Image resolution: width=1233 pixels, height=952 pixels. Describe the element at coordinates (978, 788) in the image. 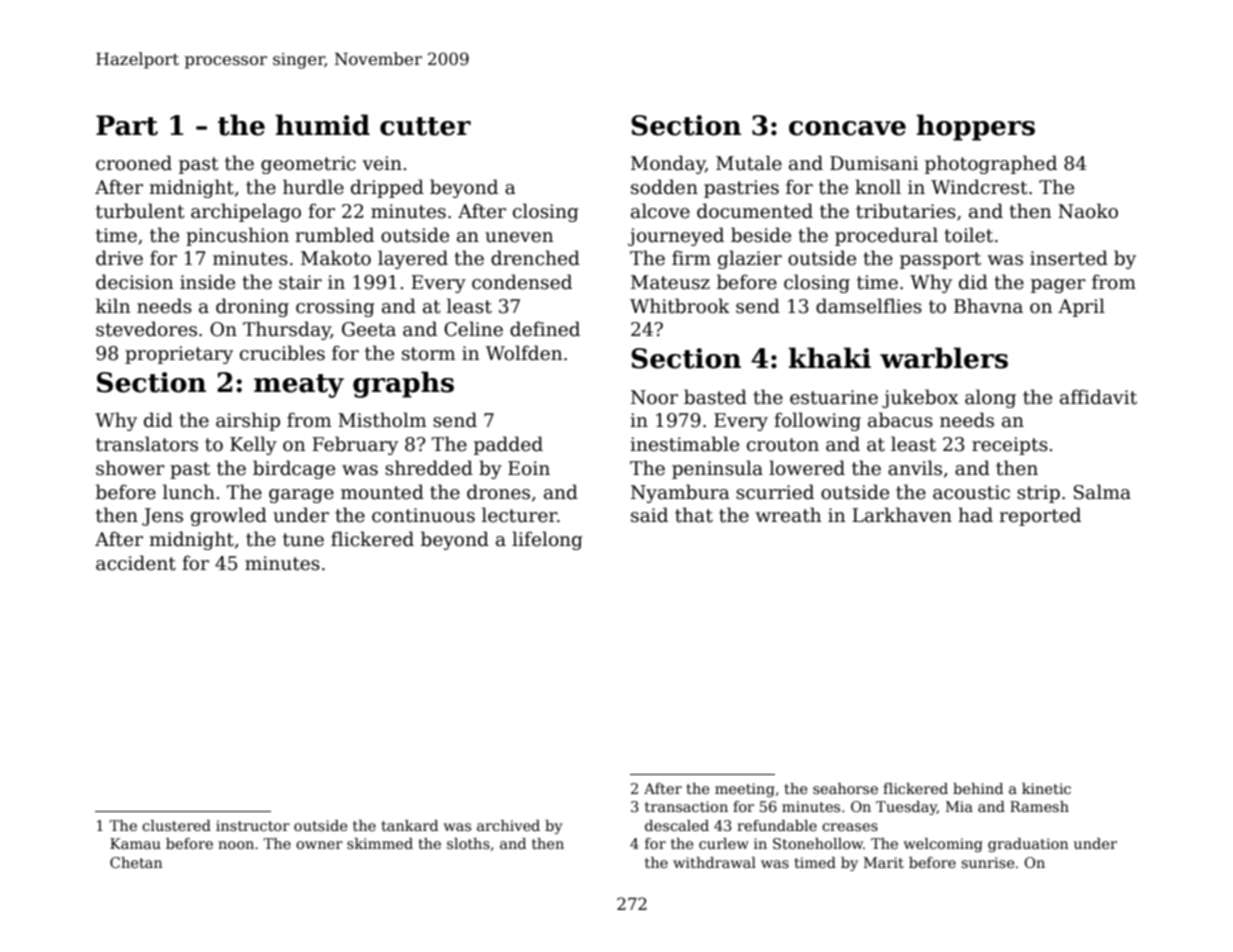

I see `behind` at that location.
